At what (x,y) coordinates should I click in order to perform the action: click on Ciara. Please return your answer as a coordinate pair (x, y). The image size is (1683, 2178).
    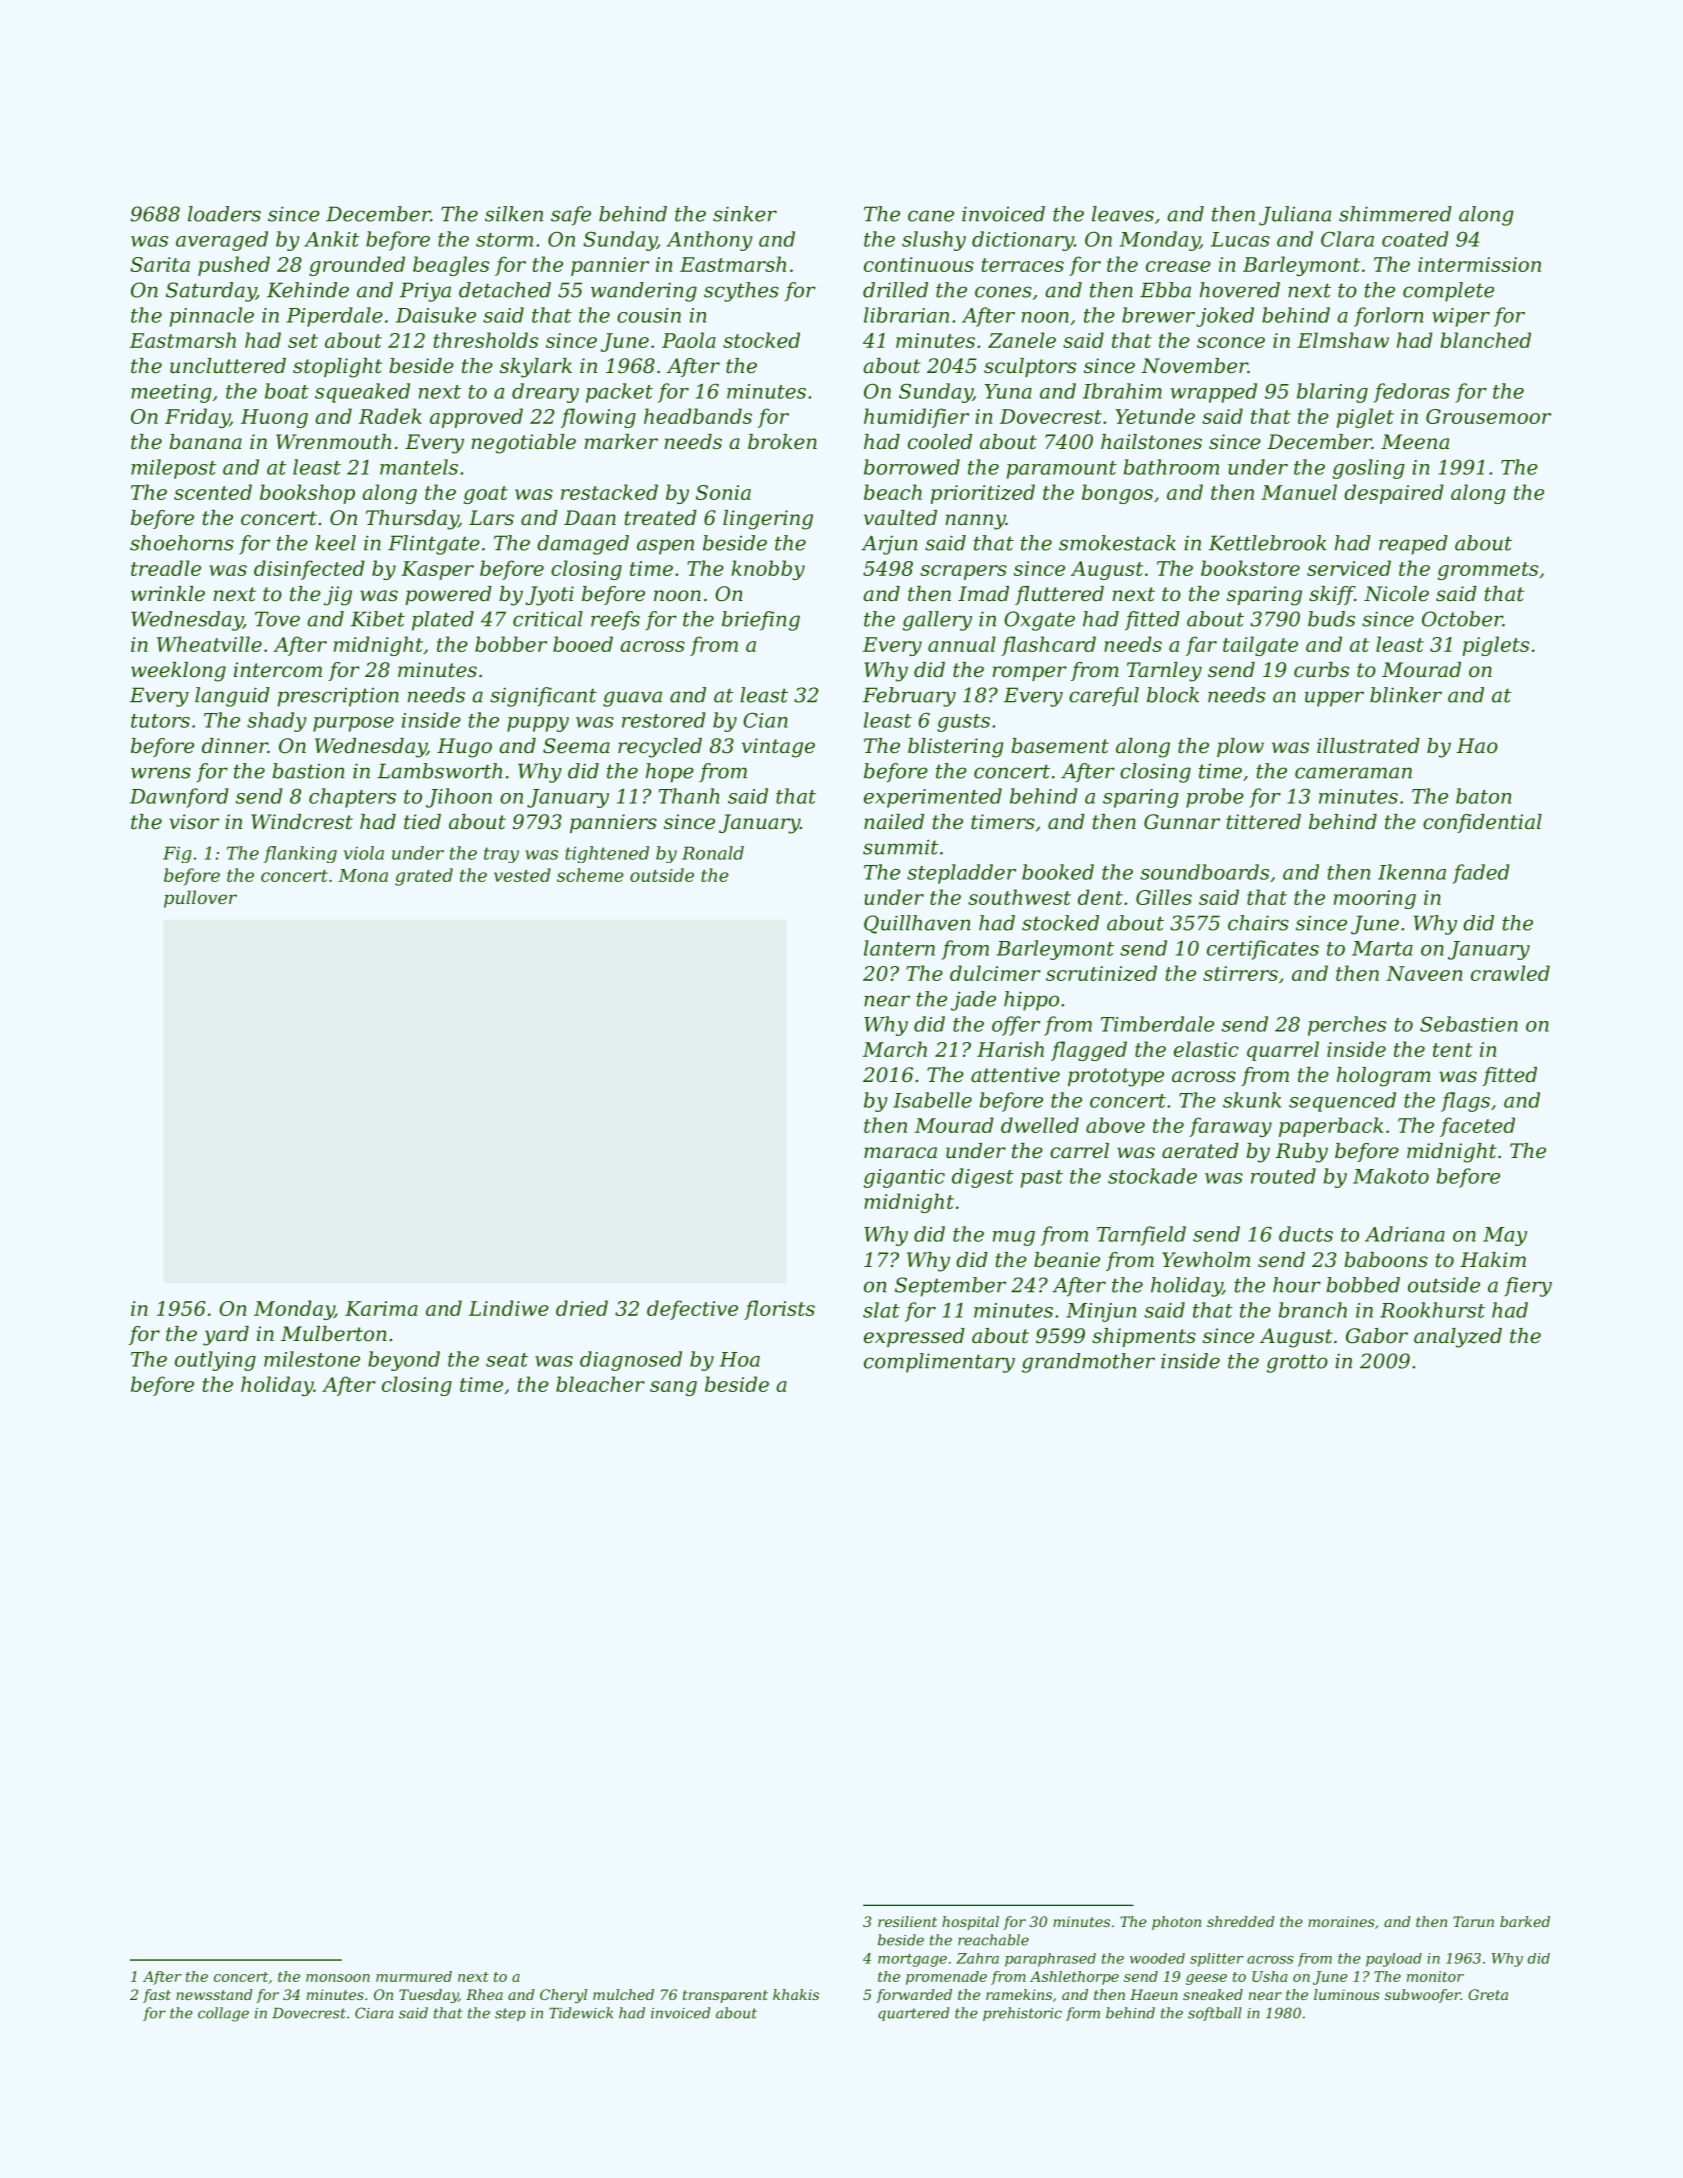
    Looking at the image, I should click on (374, 2013).
